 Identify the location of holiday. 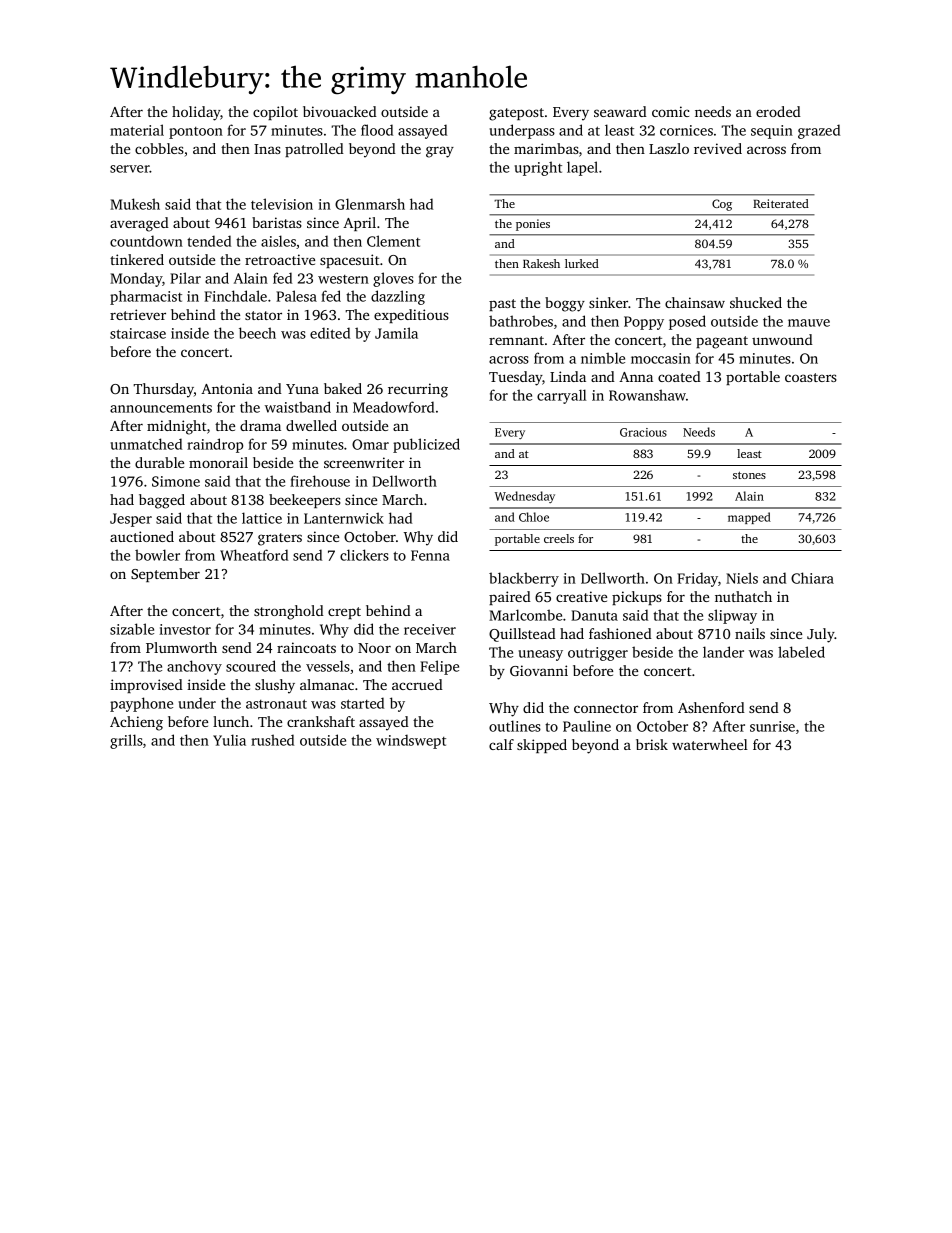
(196, 113).
